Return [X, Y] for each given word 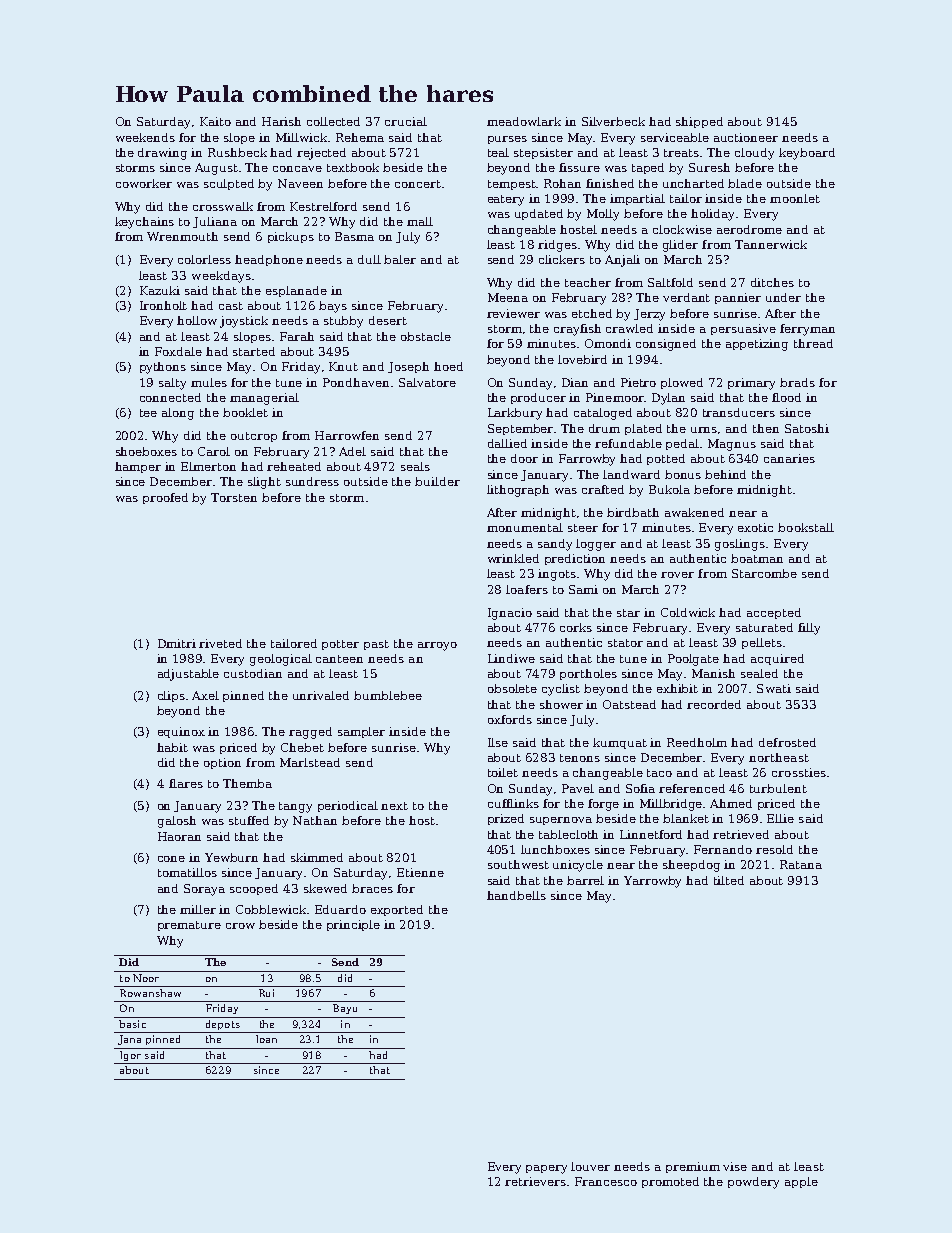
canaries [789, 458]
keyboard [807, 154]
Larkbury [515, 414]
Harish [281, 121]
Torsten [234, 497]
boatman [757, 558]
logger [596, 545]
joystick [244, 322]
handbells [516, 895]
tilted [729, 880]
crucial [406, 121]
